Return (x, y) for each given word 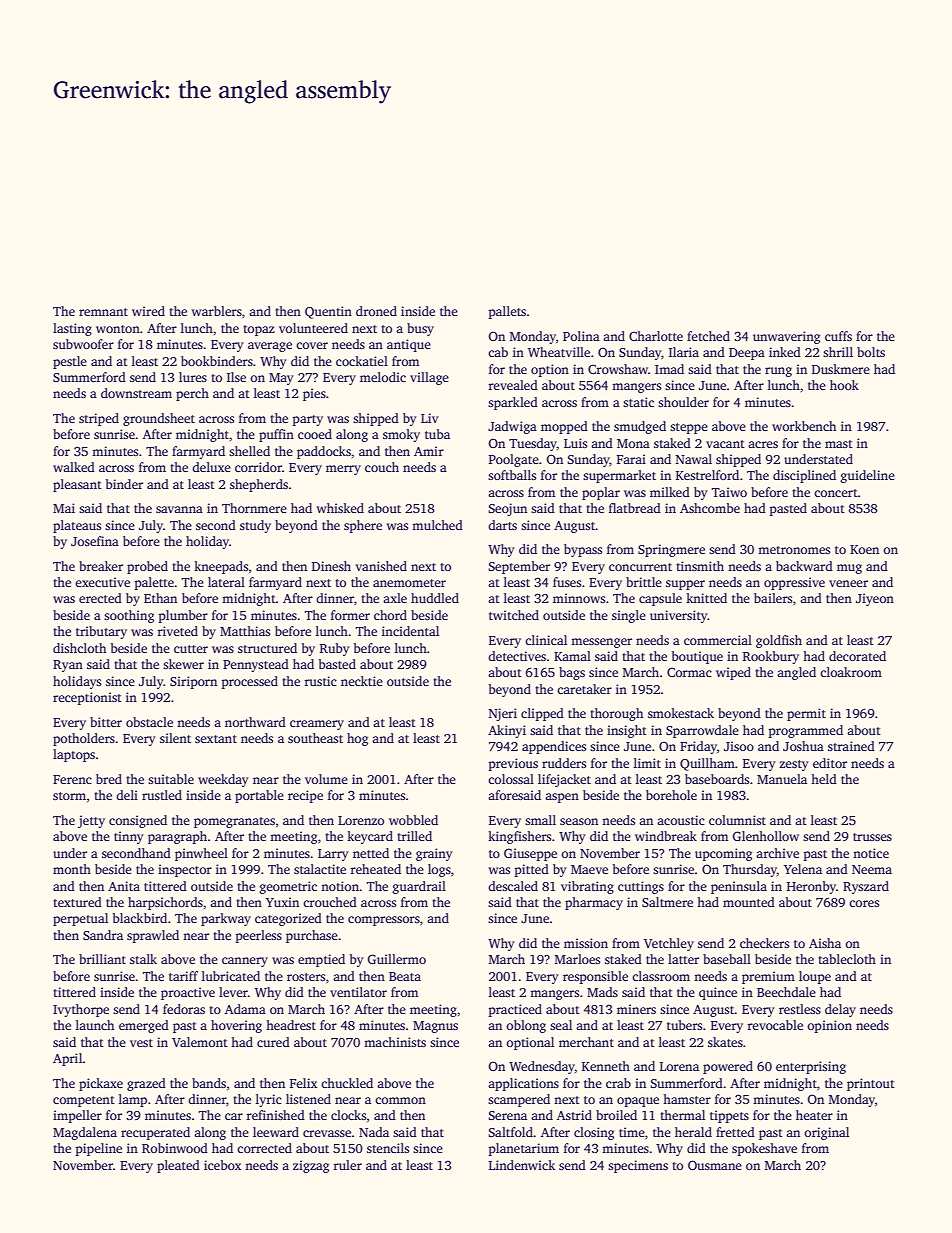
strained (851, 746)
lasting (72, 329)
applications (523, 1084)
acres (763, 444)
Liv (429, 418)
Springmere (671, 550)
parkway (226, 919)
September (519, 567)
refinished (275, 1115)
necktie (362, 681)
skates (725, 1042)
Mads (602, 992)
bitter (106, 722)
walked (74, 467)
